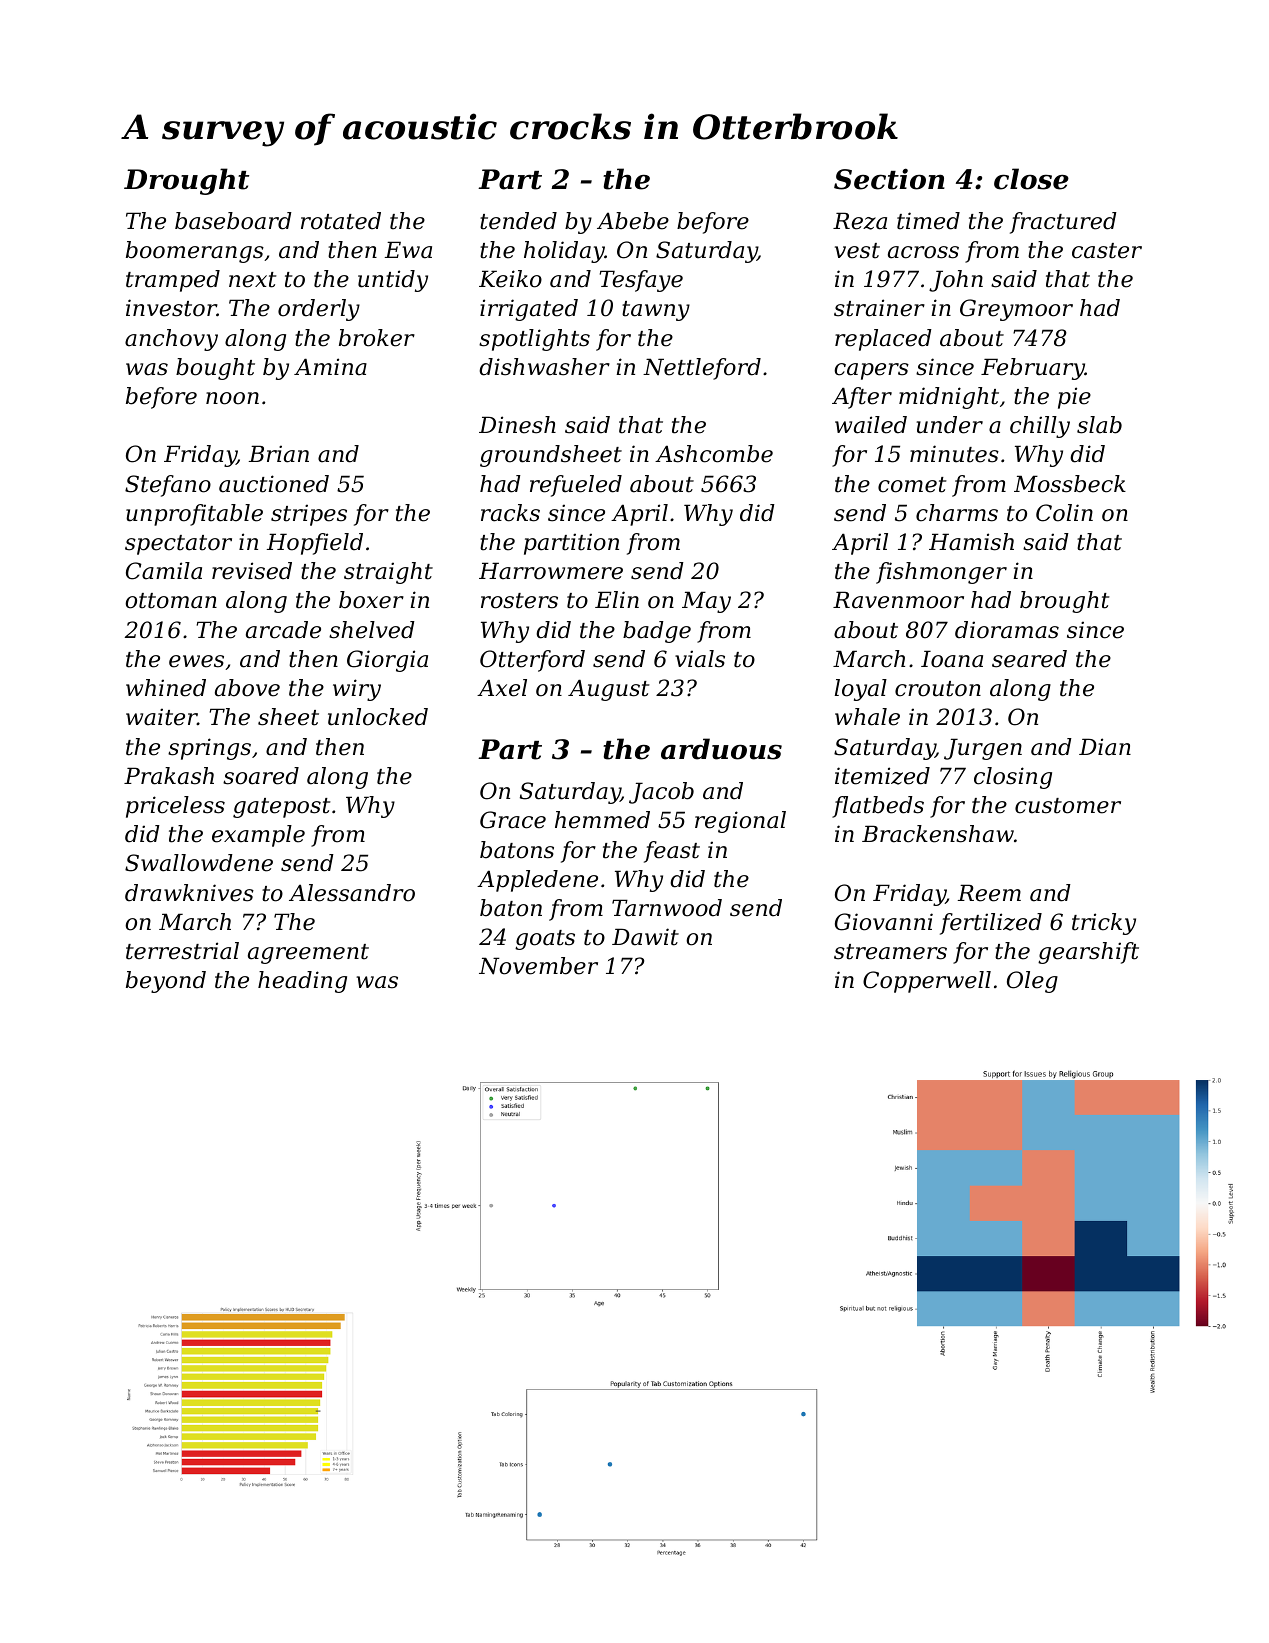  What do you see at coordinates (928, 221) in the page?
I see `timed` at bounding box center [928, 221].
